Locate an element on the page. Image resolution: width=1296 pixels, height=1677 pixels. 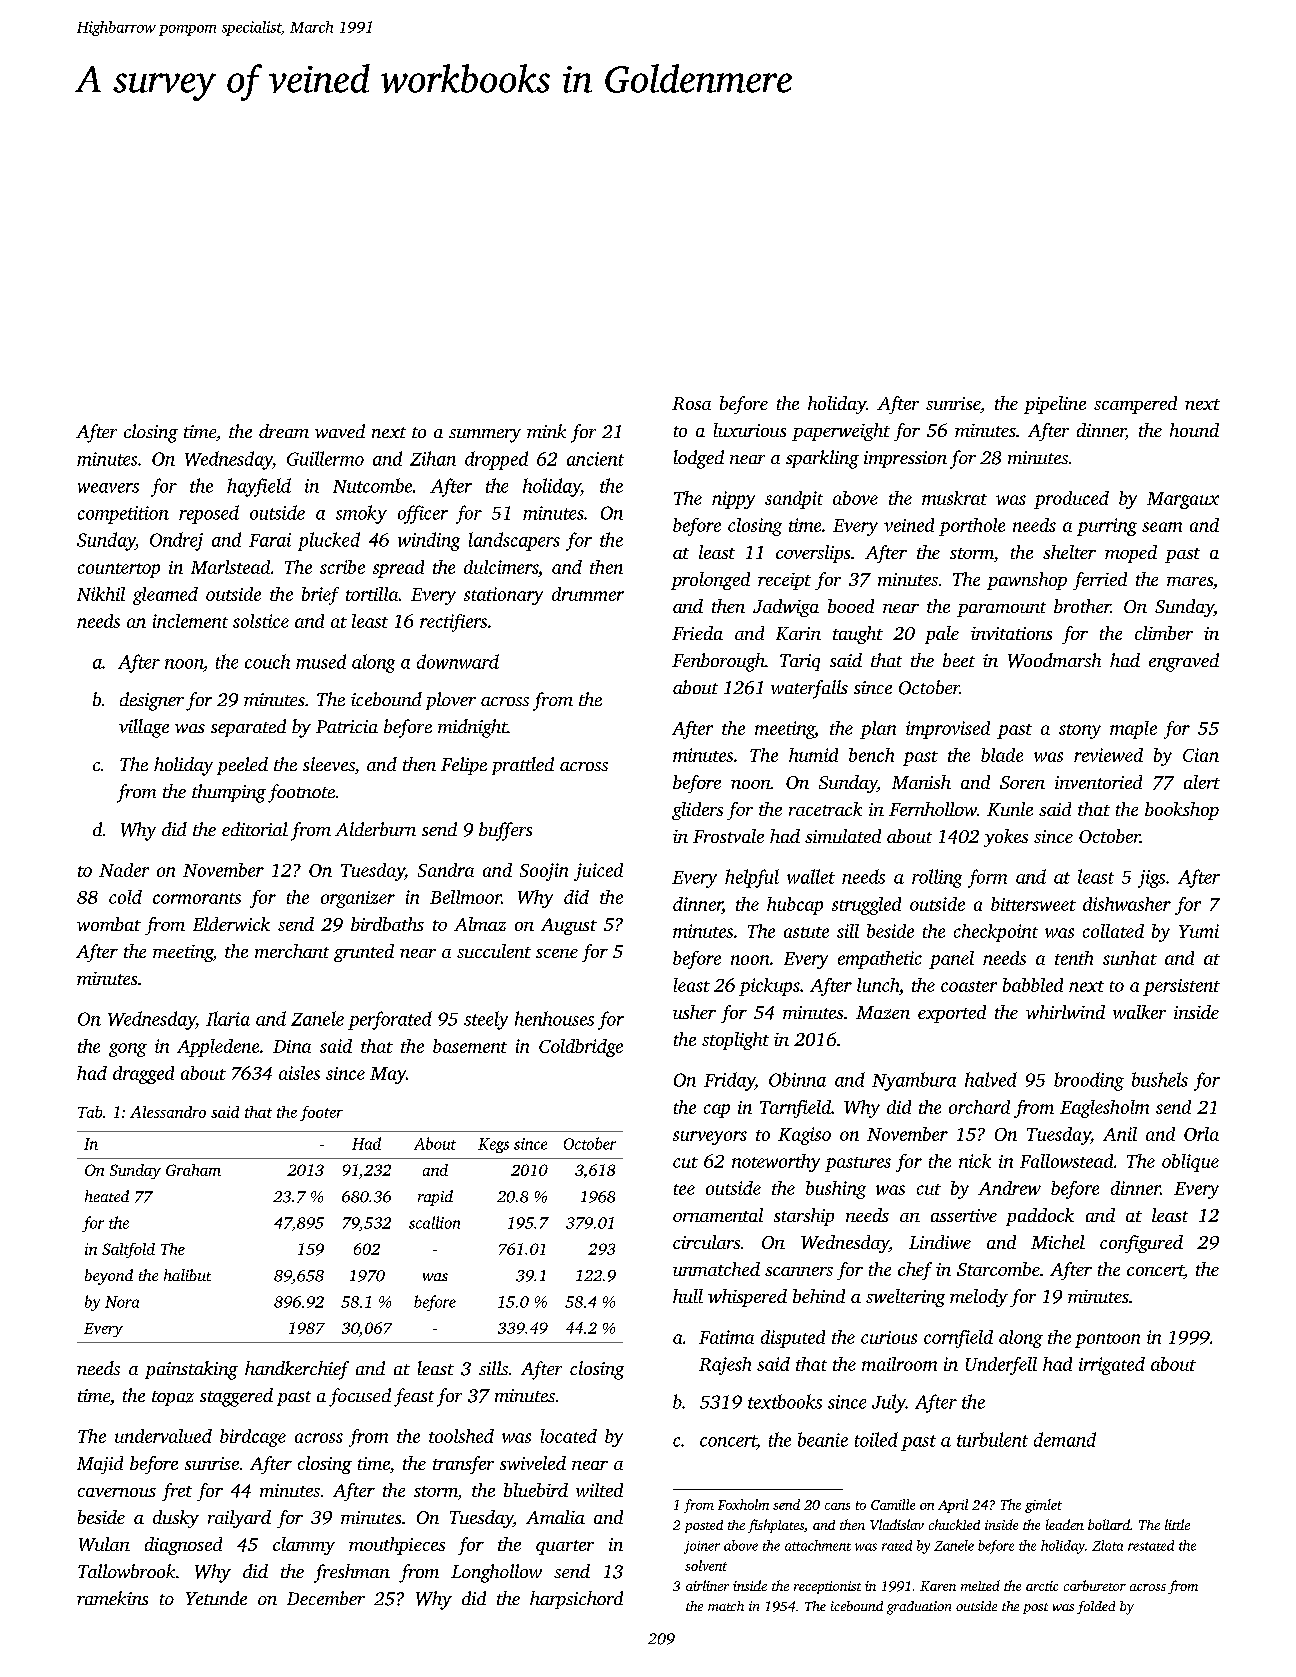
Fallowstead is located at coordinates (1066, 1161).
